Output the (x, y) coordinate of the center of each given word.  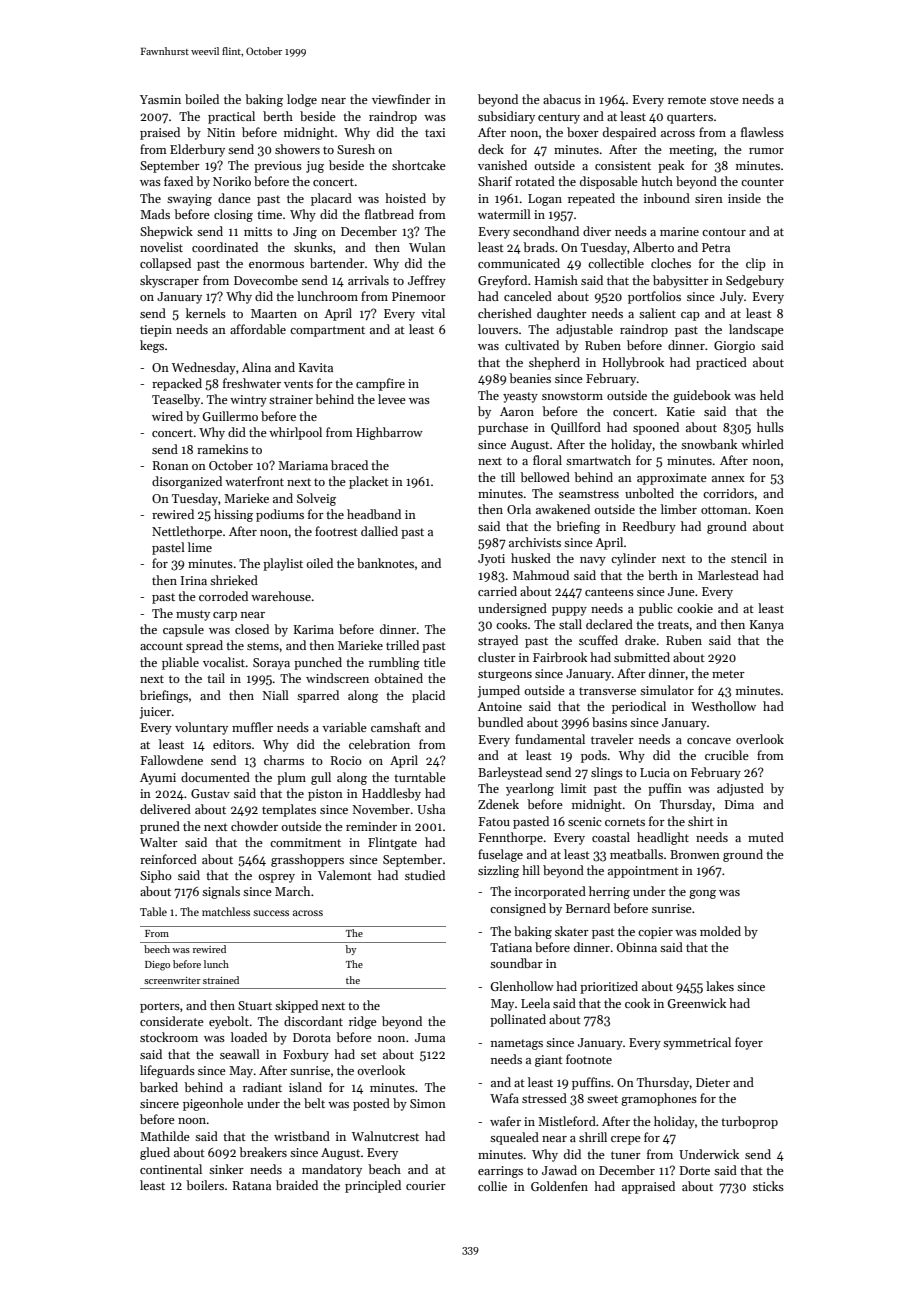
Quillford (576, 428)
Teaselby (176, 400)
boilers (205, 1185)
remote (687, 100)
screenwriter (172, 980)
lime (200, 547)
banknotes (385, 563)
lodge (302, 100)
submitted (642, 657)
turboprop (749, 1122)
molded (720, 931)
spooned (656, 428)
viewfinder (401, 99)
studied (425, 875)
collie (492, 1186)
